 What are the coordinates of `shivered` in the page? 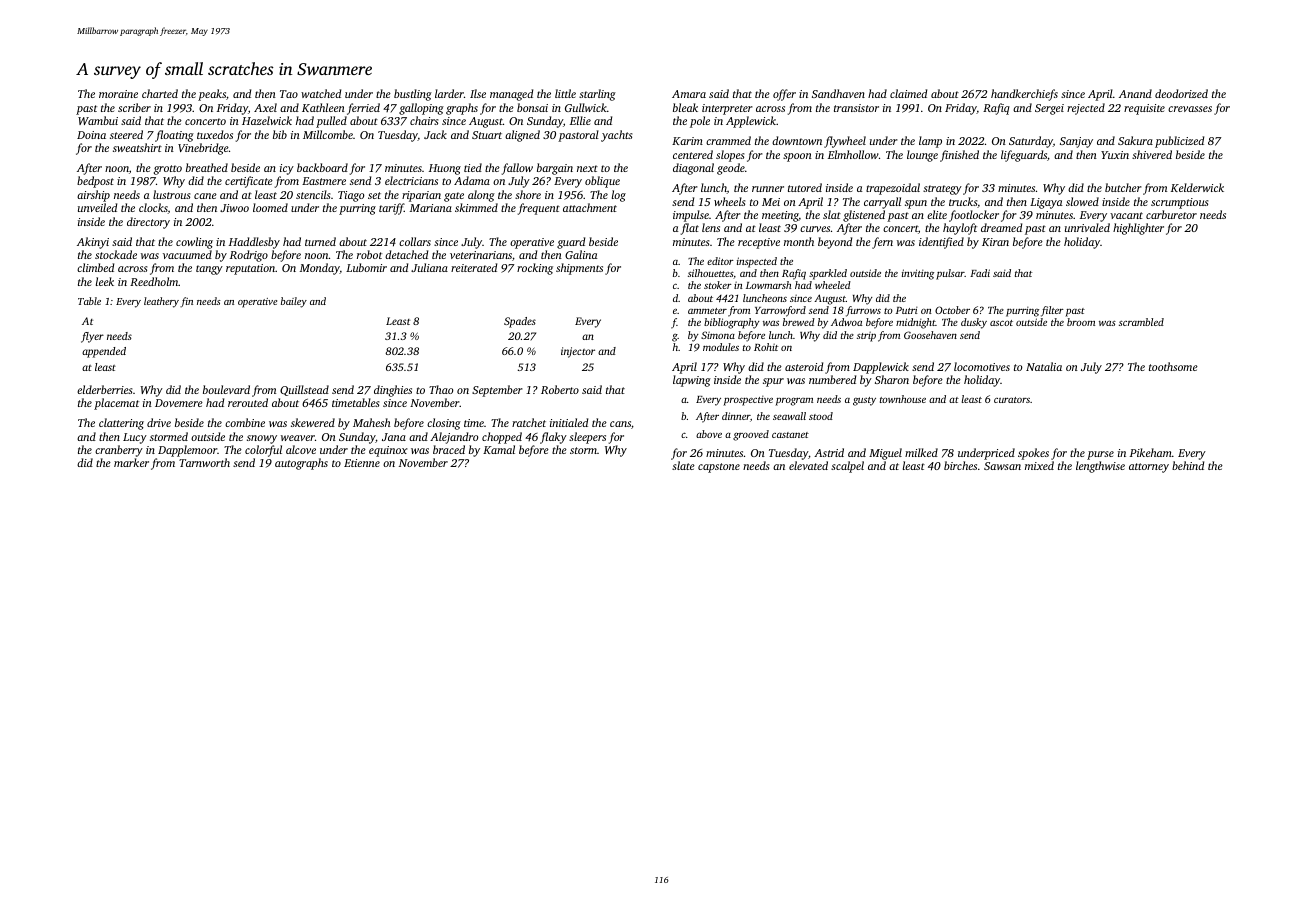 It's located at (1152, 154).
